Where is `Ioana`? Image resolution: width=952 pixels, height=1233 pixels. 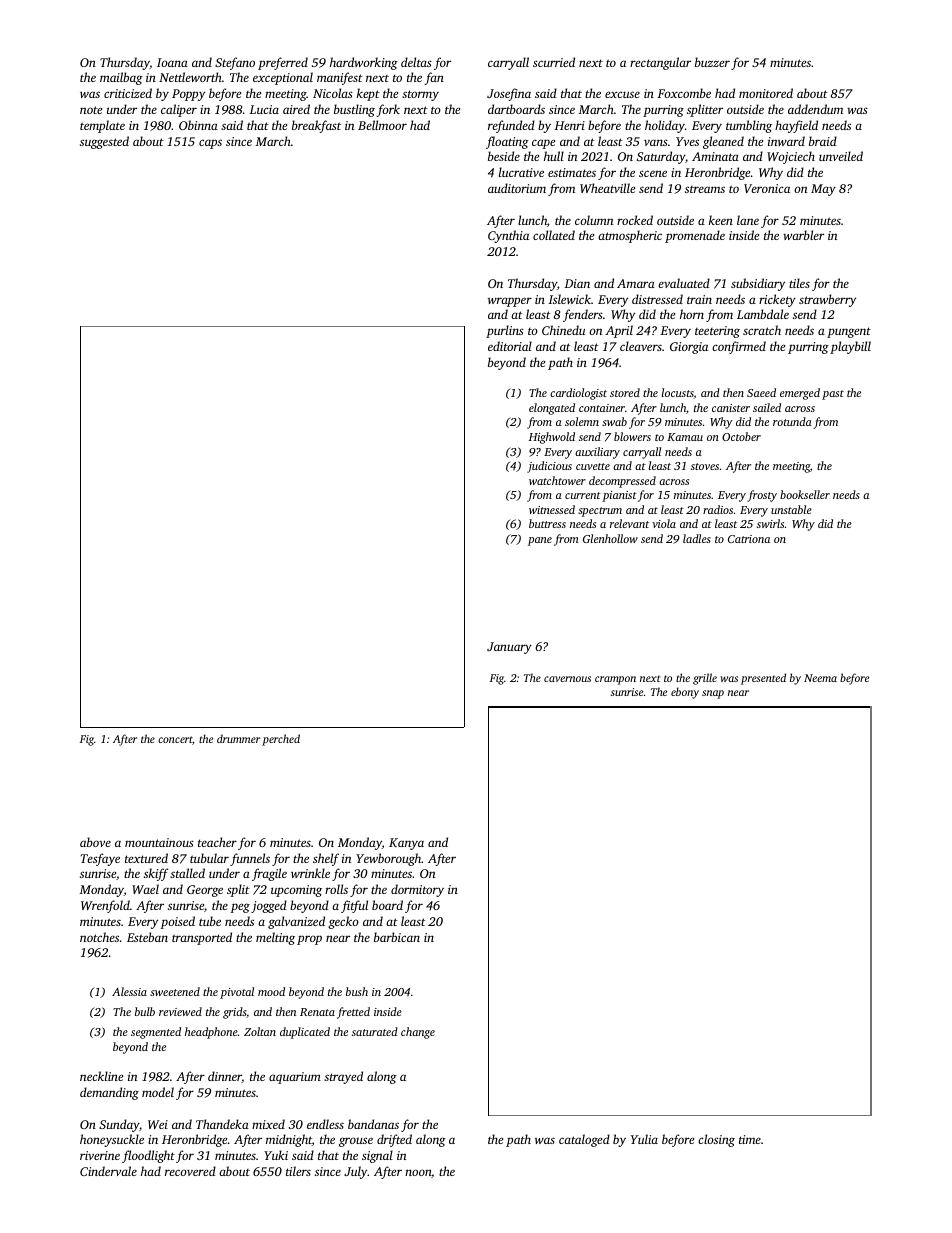
Ioana is located at coordinates (172, 62).
